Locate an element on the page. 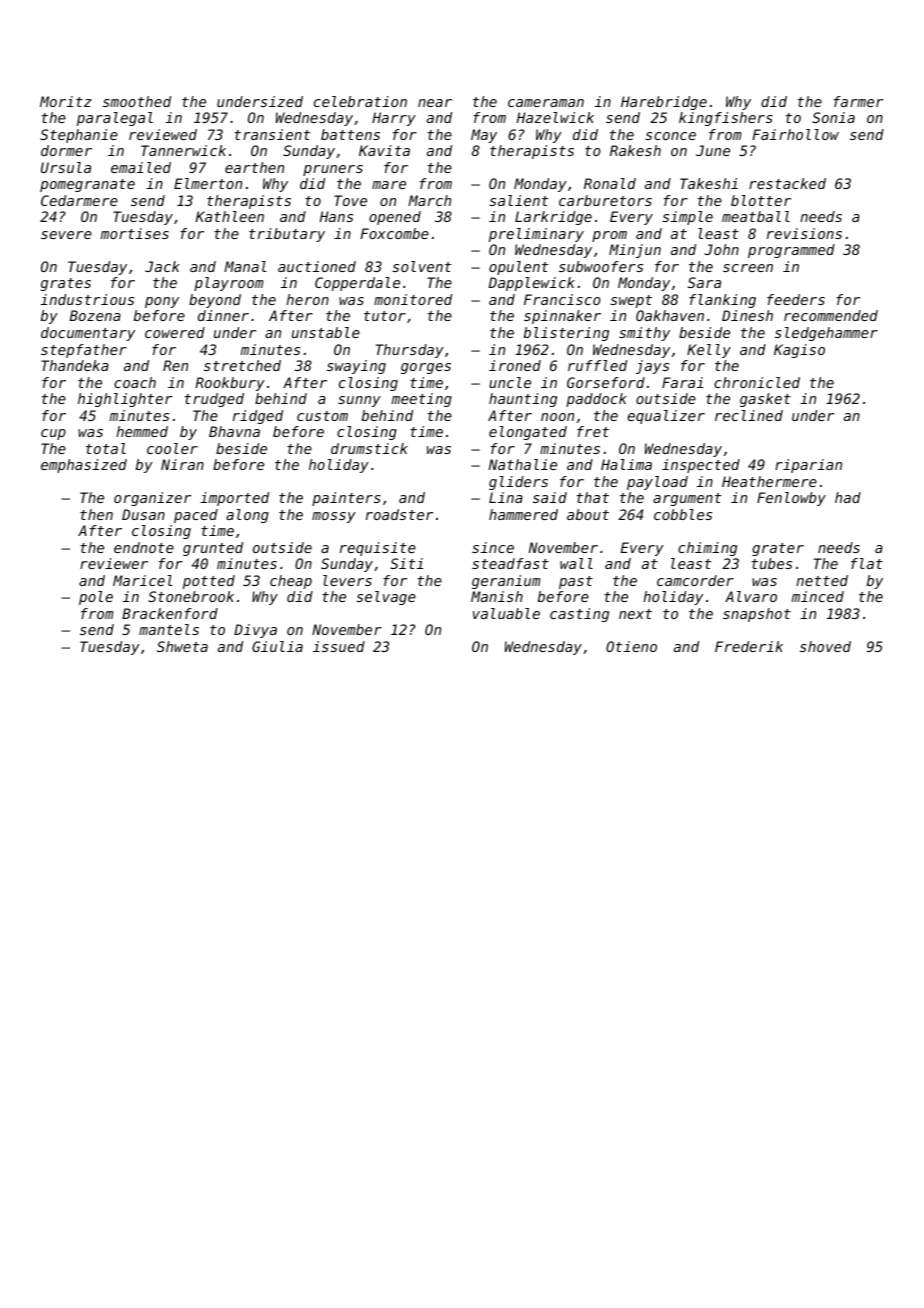  prom is located at coordinates (609, 236).
